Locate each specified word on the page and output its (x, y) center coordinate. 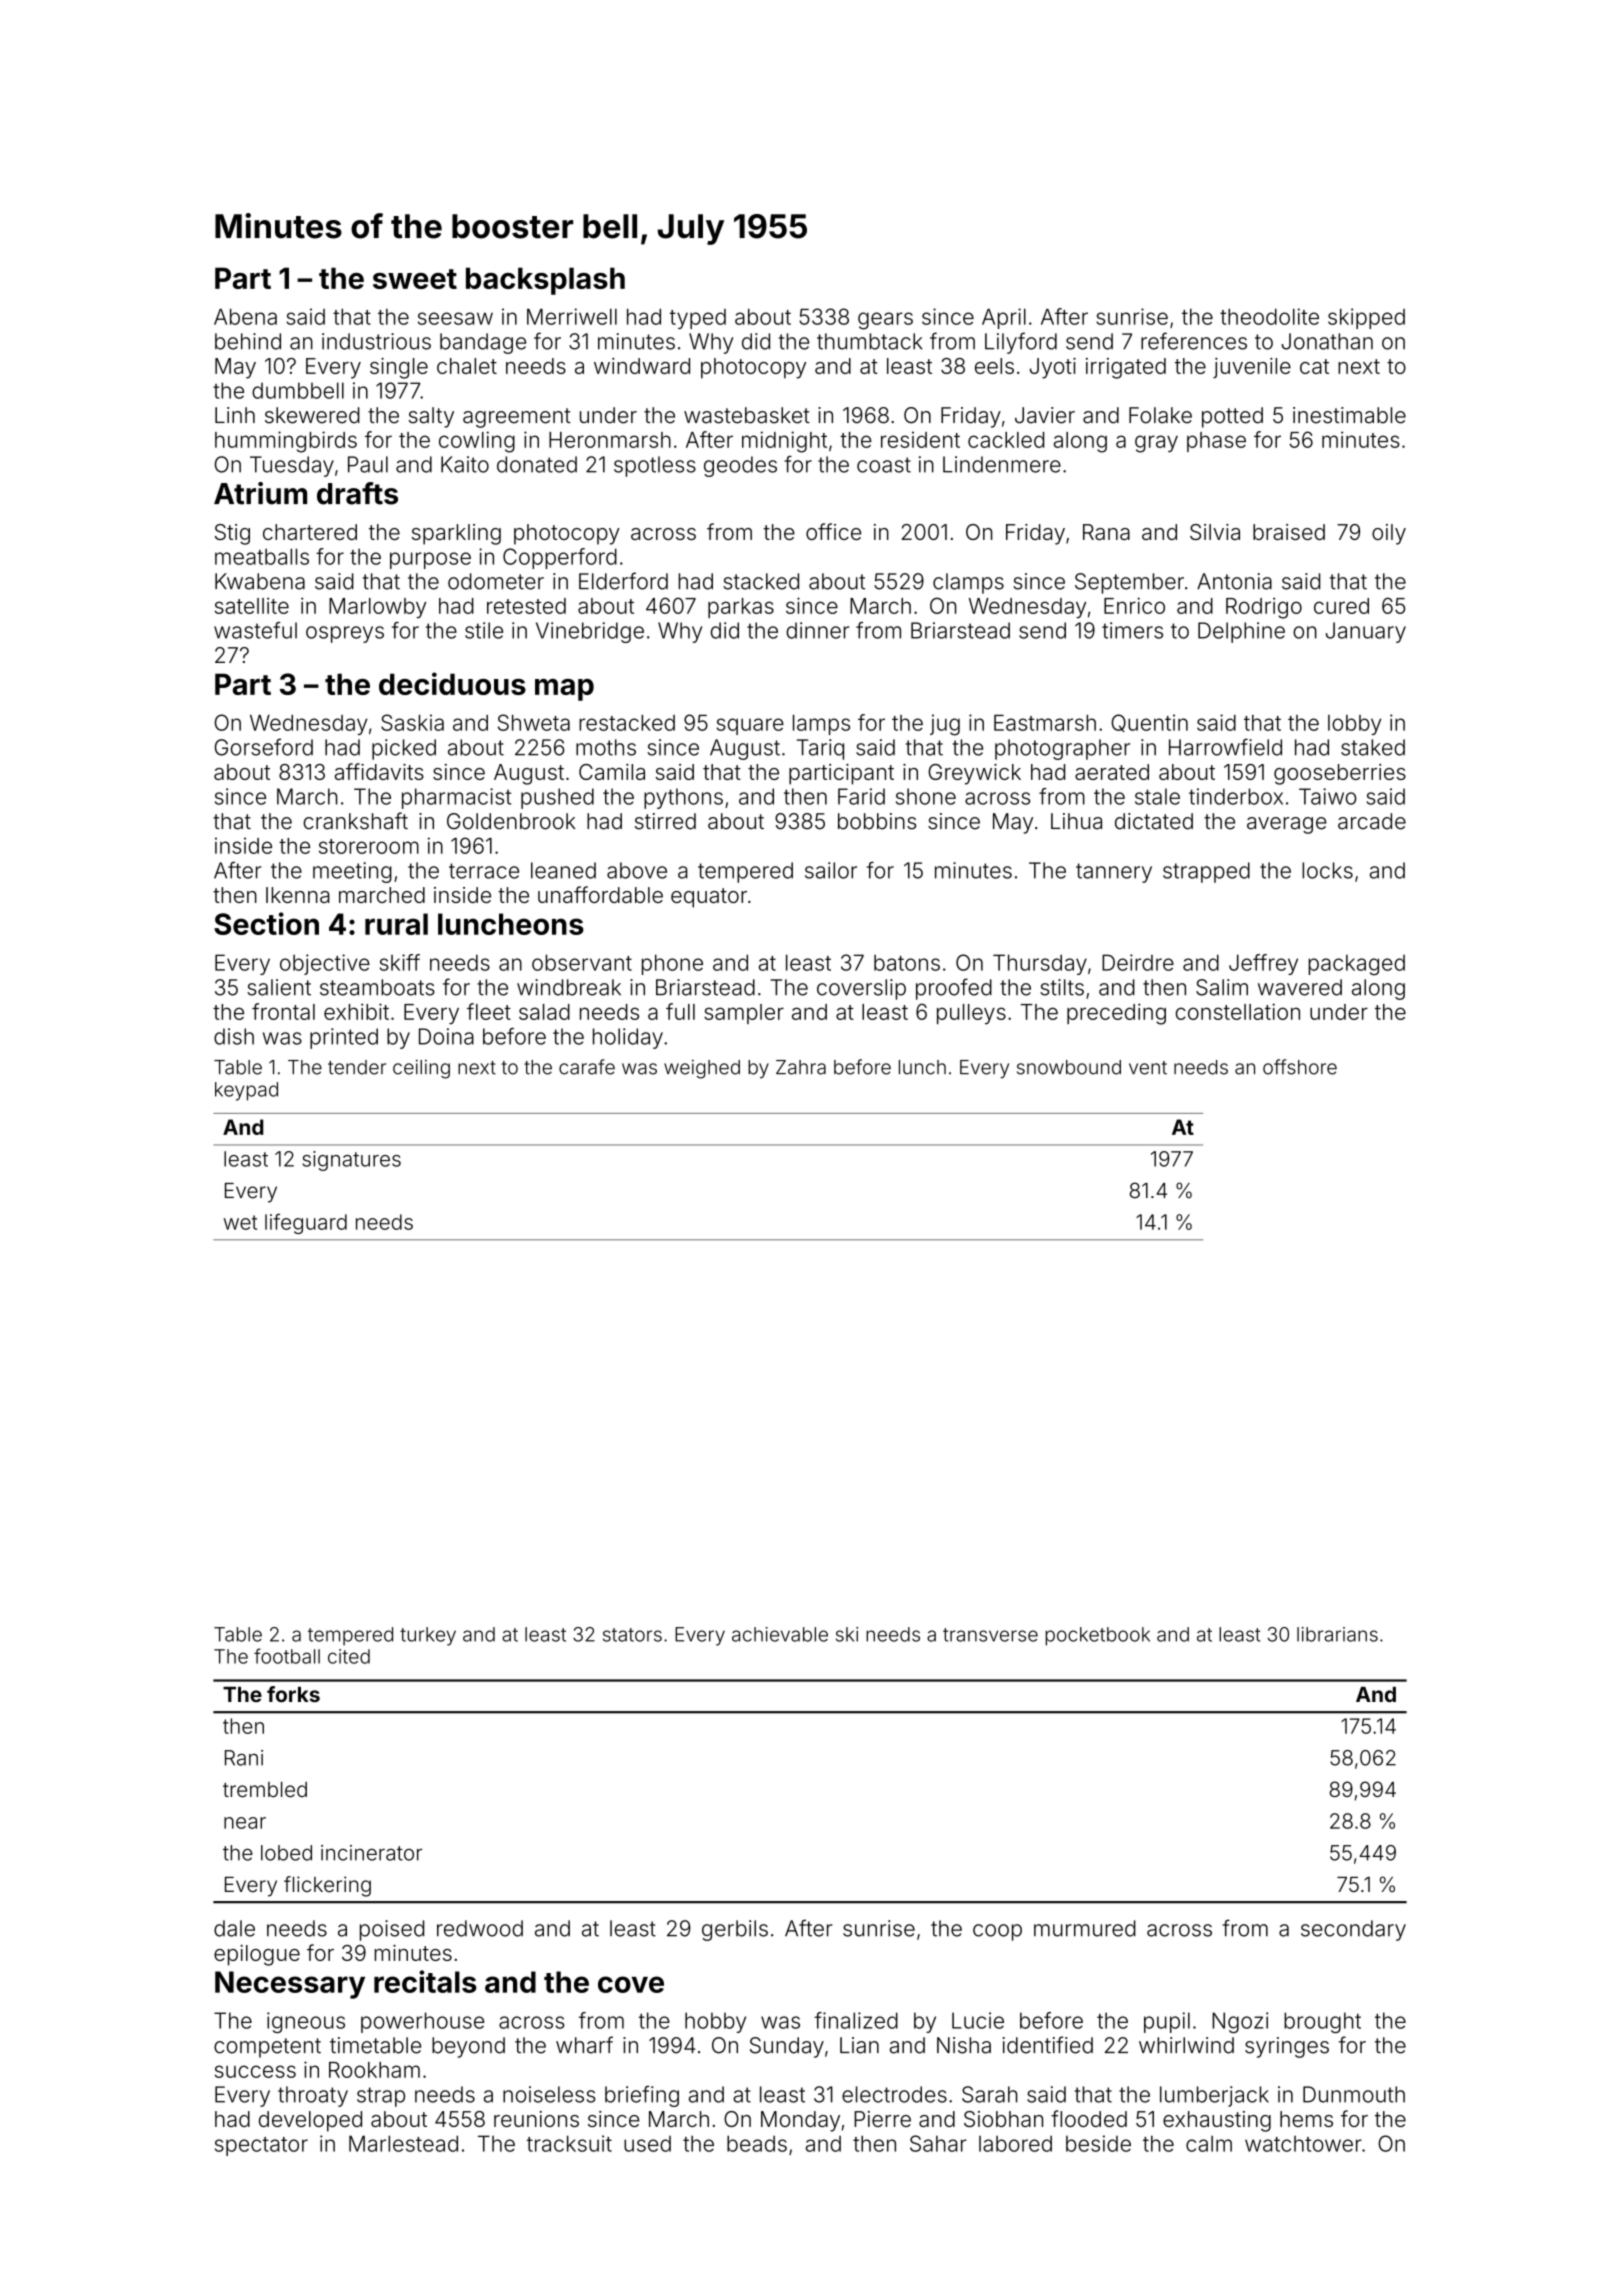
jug (945, 725)
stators (632, 1635)
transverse (990, 1635)
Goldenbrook (511, 821)
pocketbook (1098, 1636)
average (1287, 825)
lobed (286, 1853)
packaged (1357, 965)
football (287, 1656)
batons (907, 962)
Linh (235, 415)
